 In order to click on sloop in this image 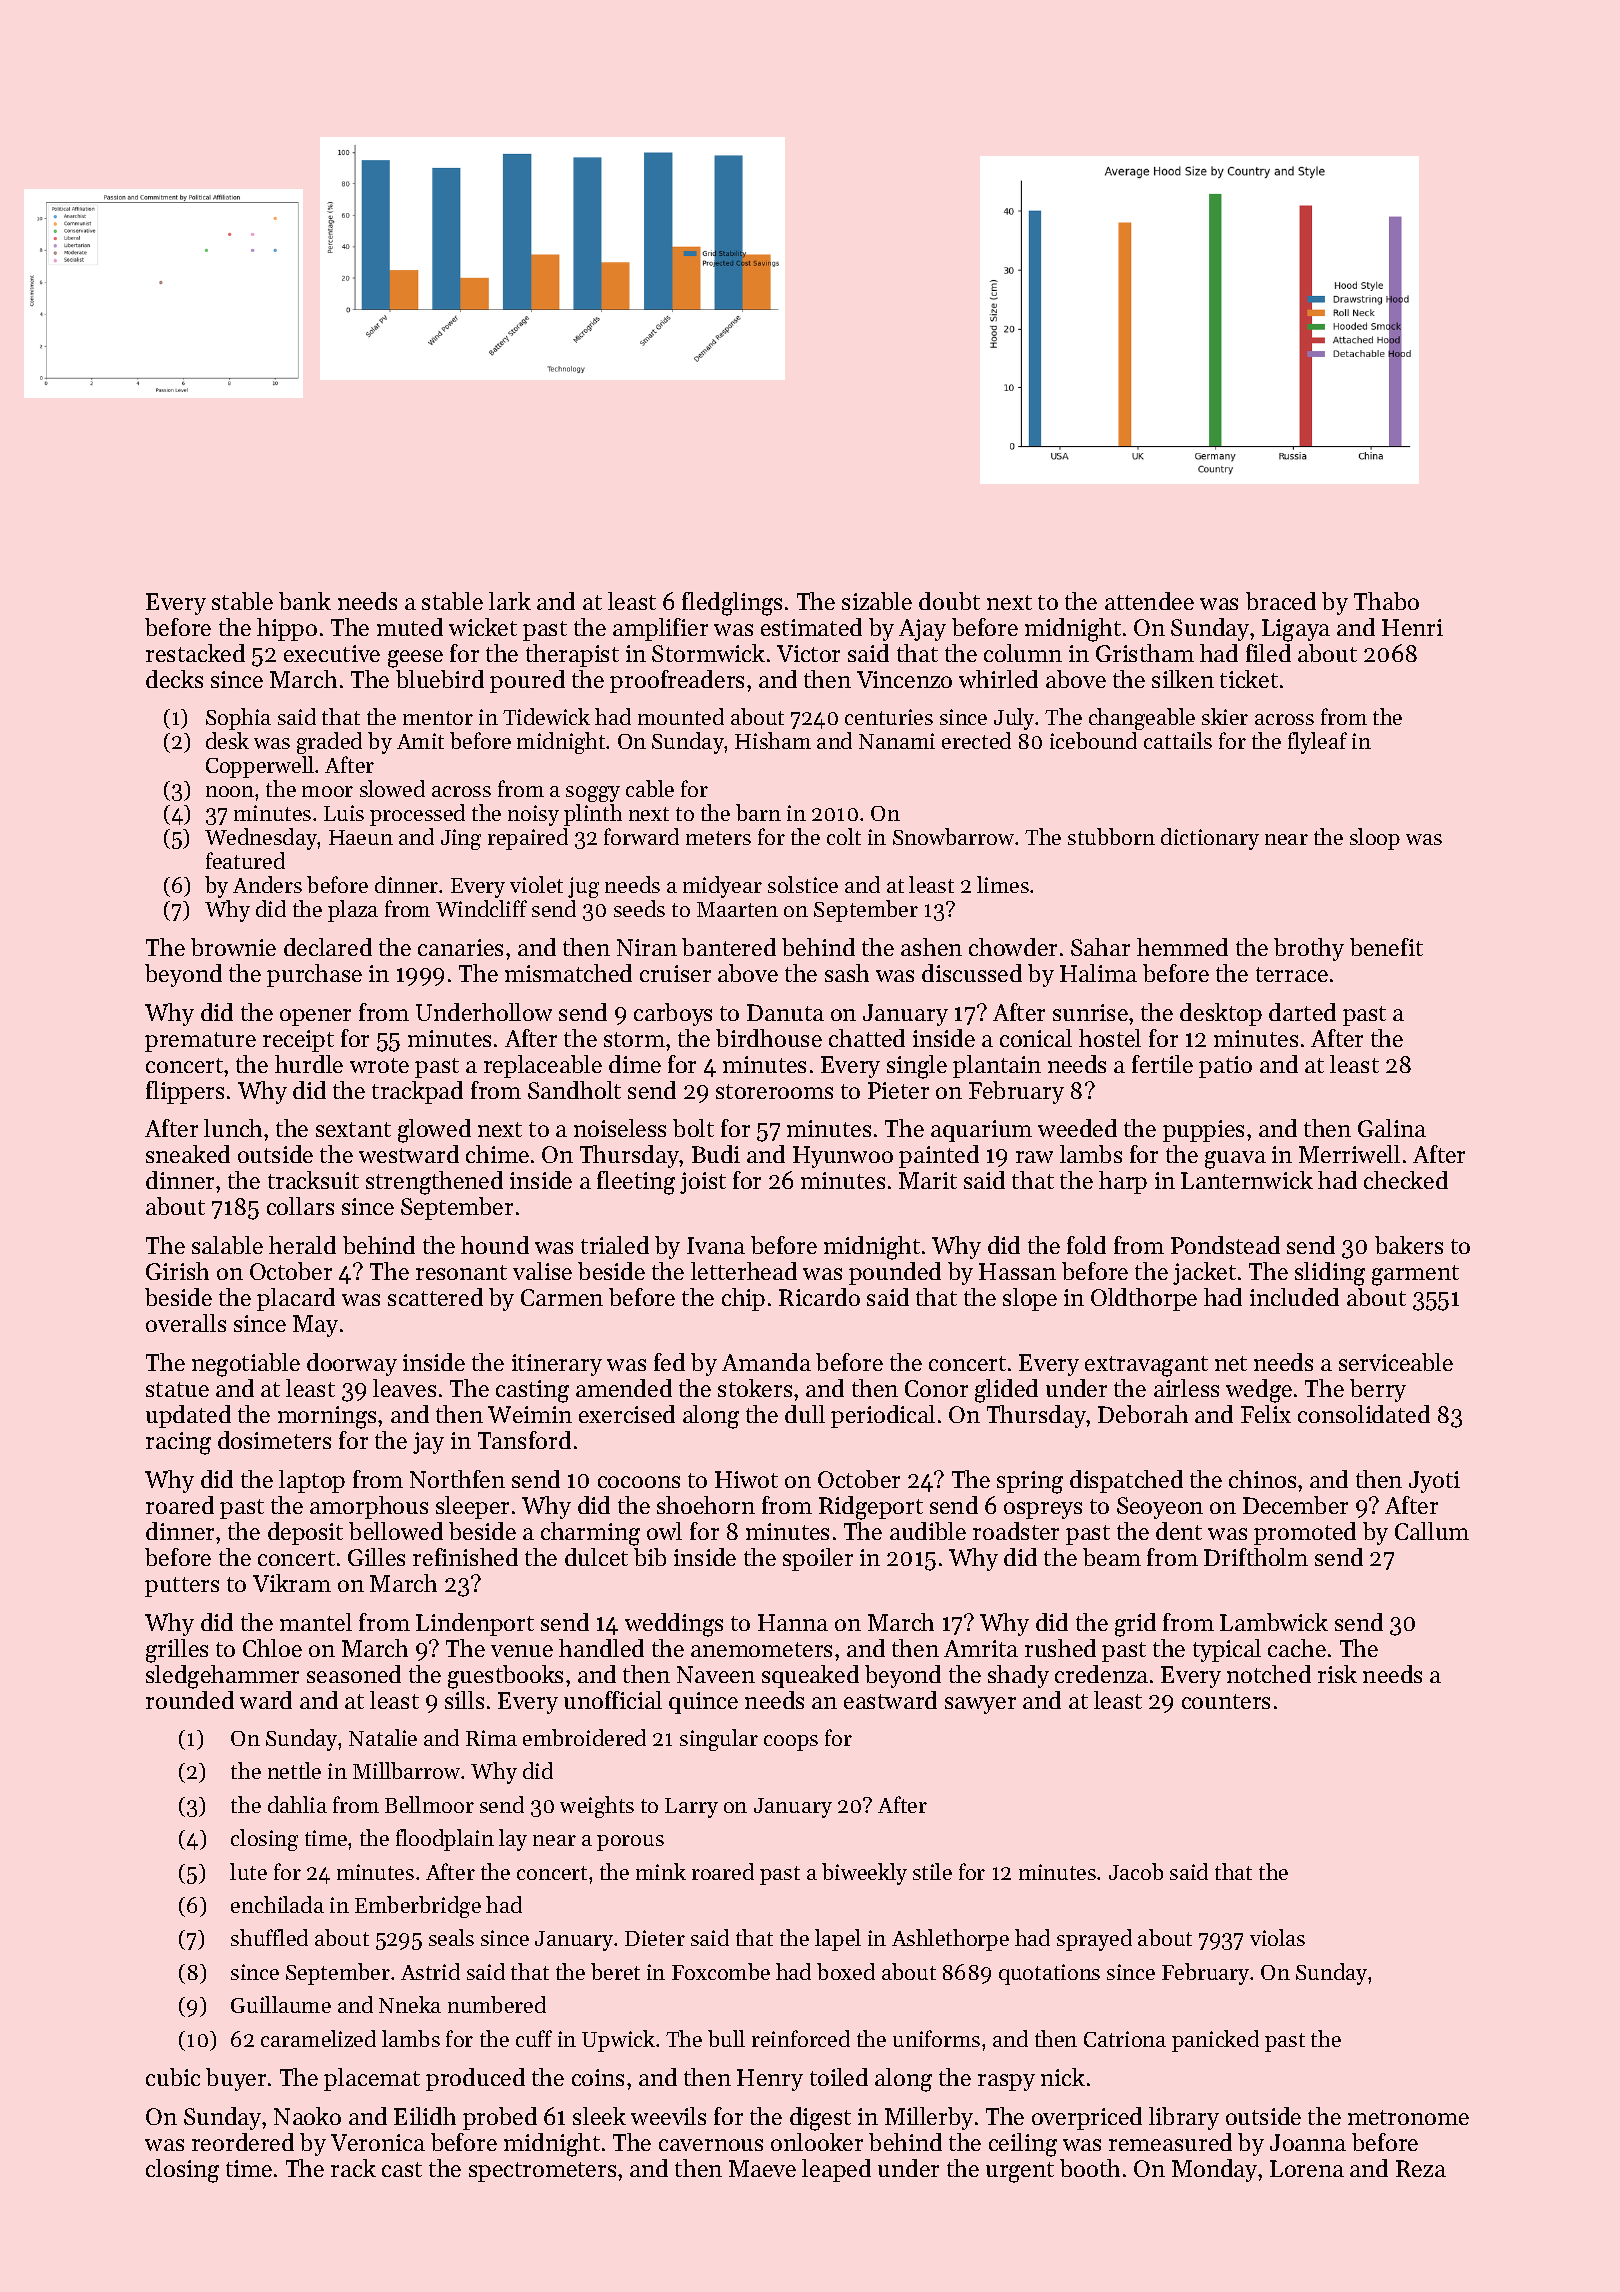, I will do `click(1375, 839)`.
